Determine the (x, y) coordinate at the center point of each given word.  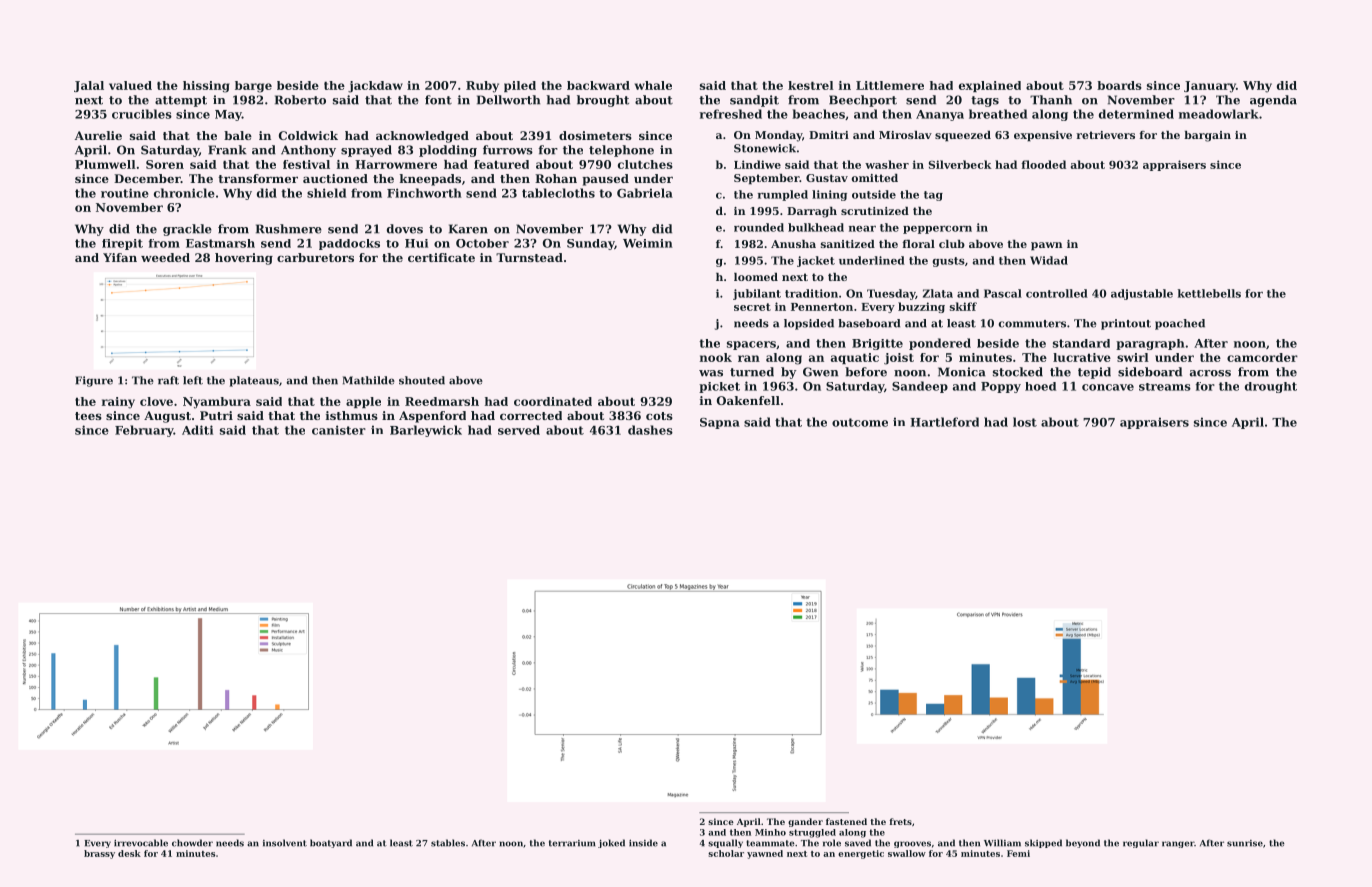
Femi (1018, 853)
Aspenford (432, 417)
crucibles (142, 114)
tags (985, 101)
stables (448, 843)
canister (339, 430)
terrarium (572, 843)
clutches (645, 164)
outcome (860, 422)
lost (1025, 422)
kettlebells (1209, 293)
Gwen (820, 372)
